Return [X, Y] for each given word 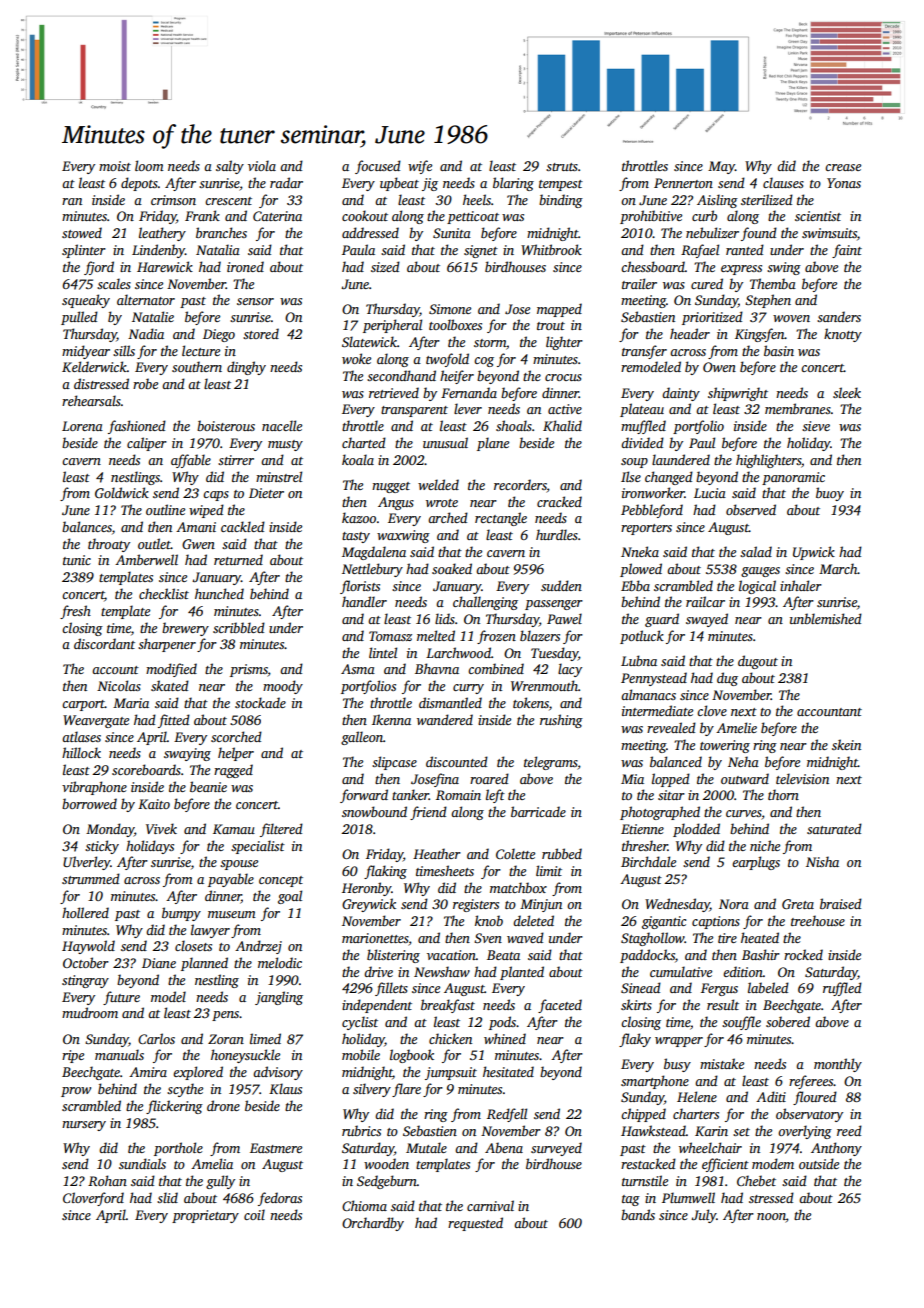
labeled [768, 987]
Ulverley [87, 863]
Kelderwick [94, 366]
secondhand [401, 375]
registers [476, 905]
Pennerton [683, 183]
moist [115, 166]
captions [716, 922]
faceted [560, 1006]
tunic [77, 560]
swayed [707, 620]
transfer [644, 352]
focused [378, 167]
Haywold [88, 947]
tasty [356, 537]
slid [167, 1197]
